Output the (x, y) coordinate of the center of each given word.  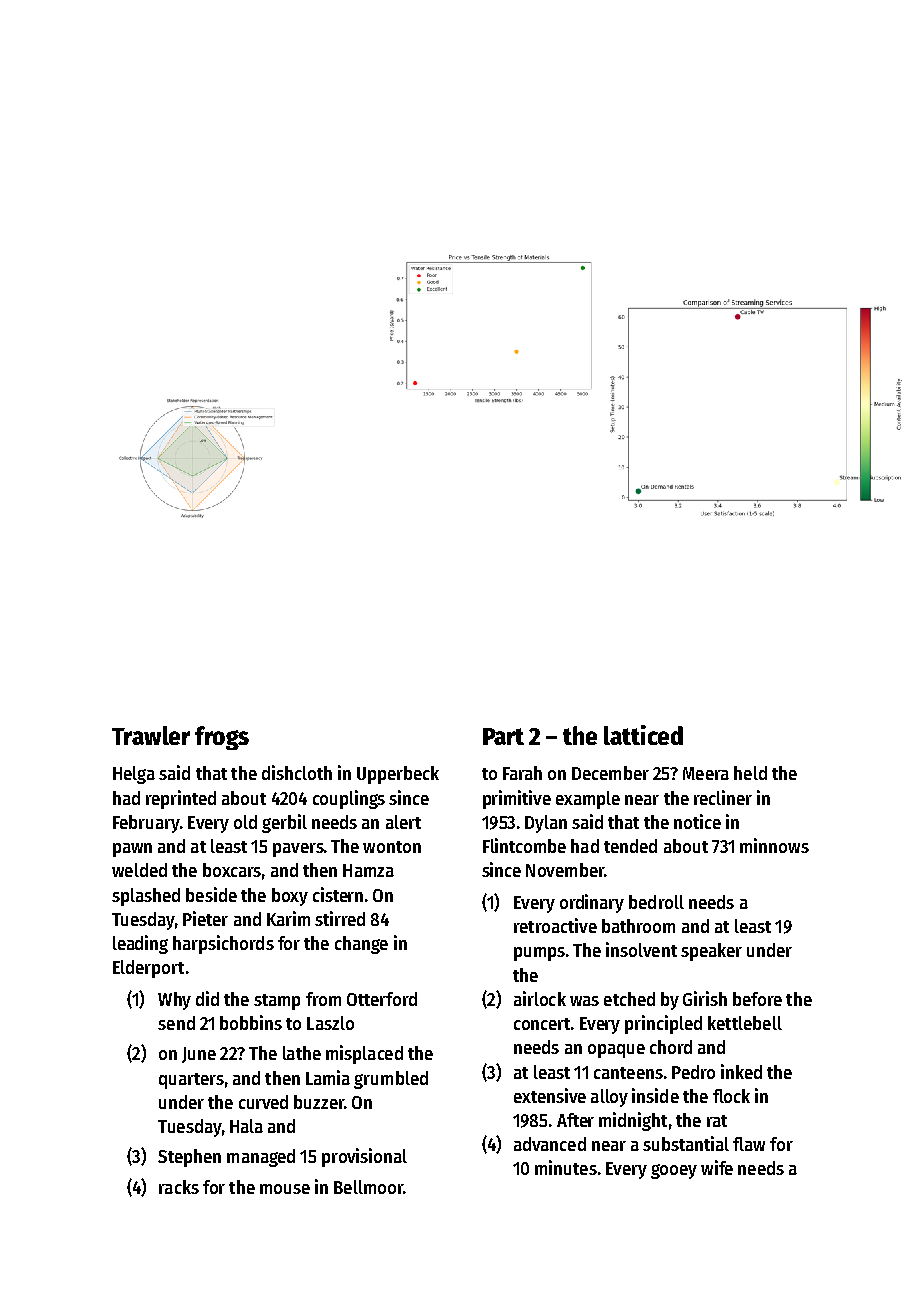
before (757, 999)
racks (179, 1187)
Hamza (368, 870)
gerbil (284, 823)
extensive (550, 1095)
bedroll (656, 902)
